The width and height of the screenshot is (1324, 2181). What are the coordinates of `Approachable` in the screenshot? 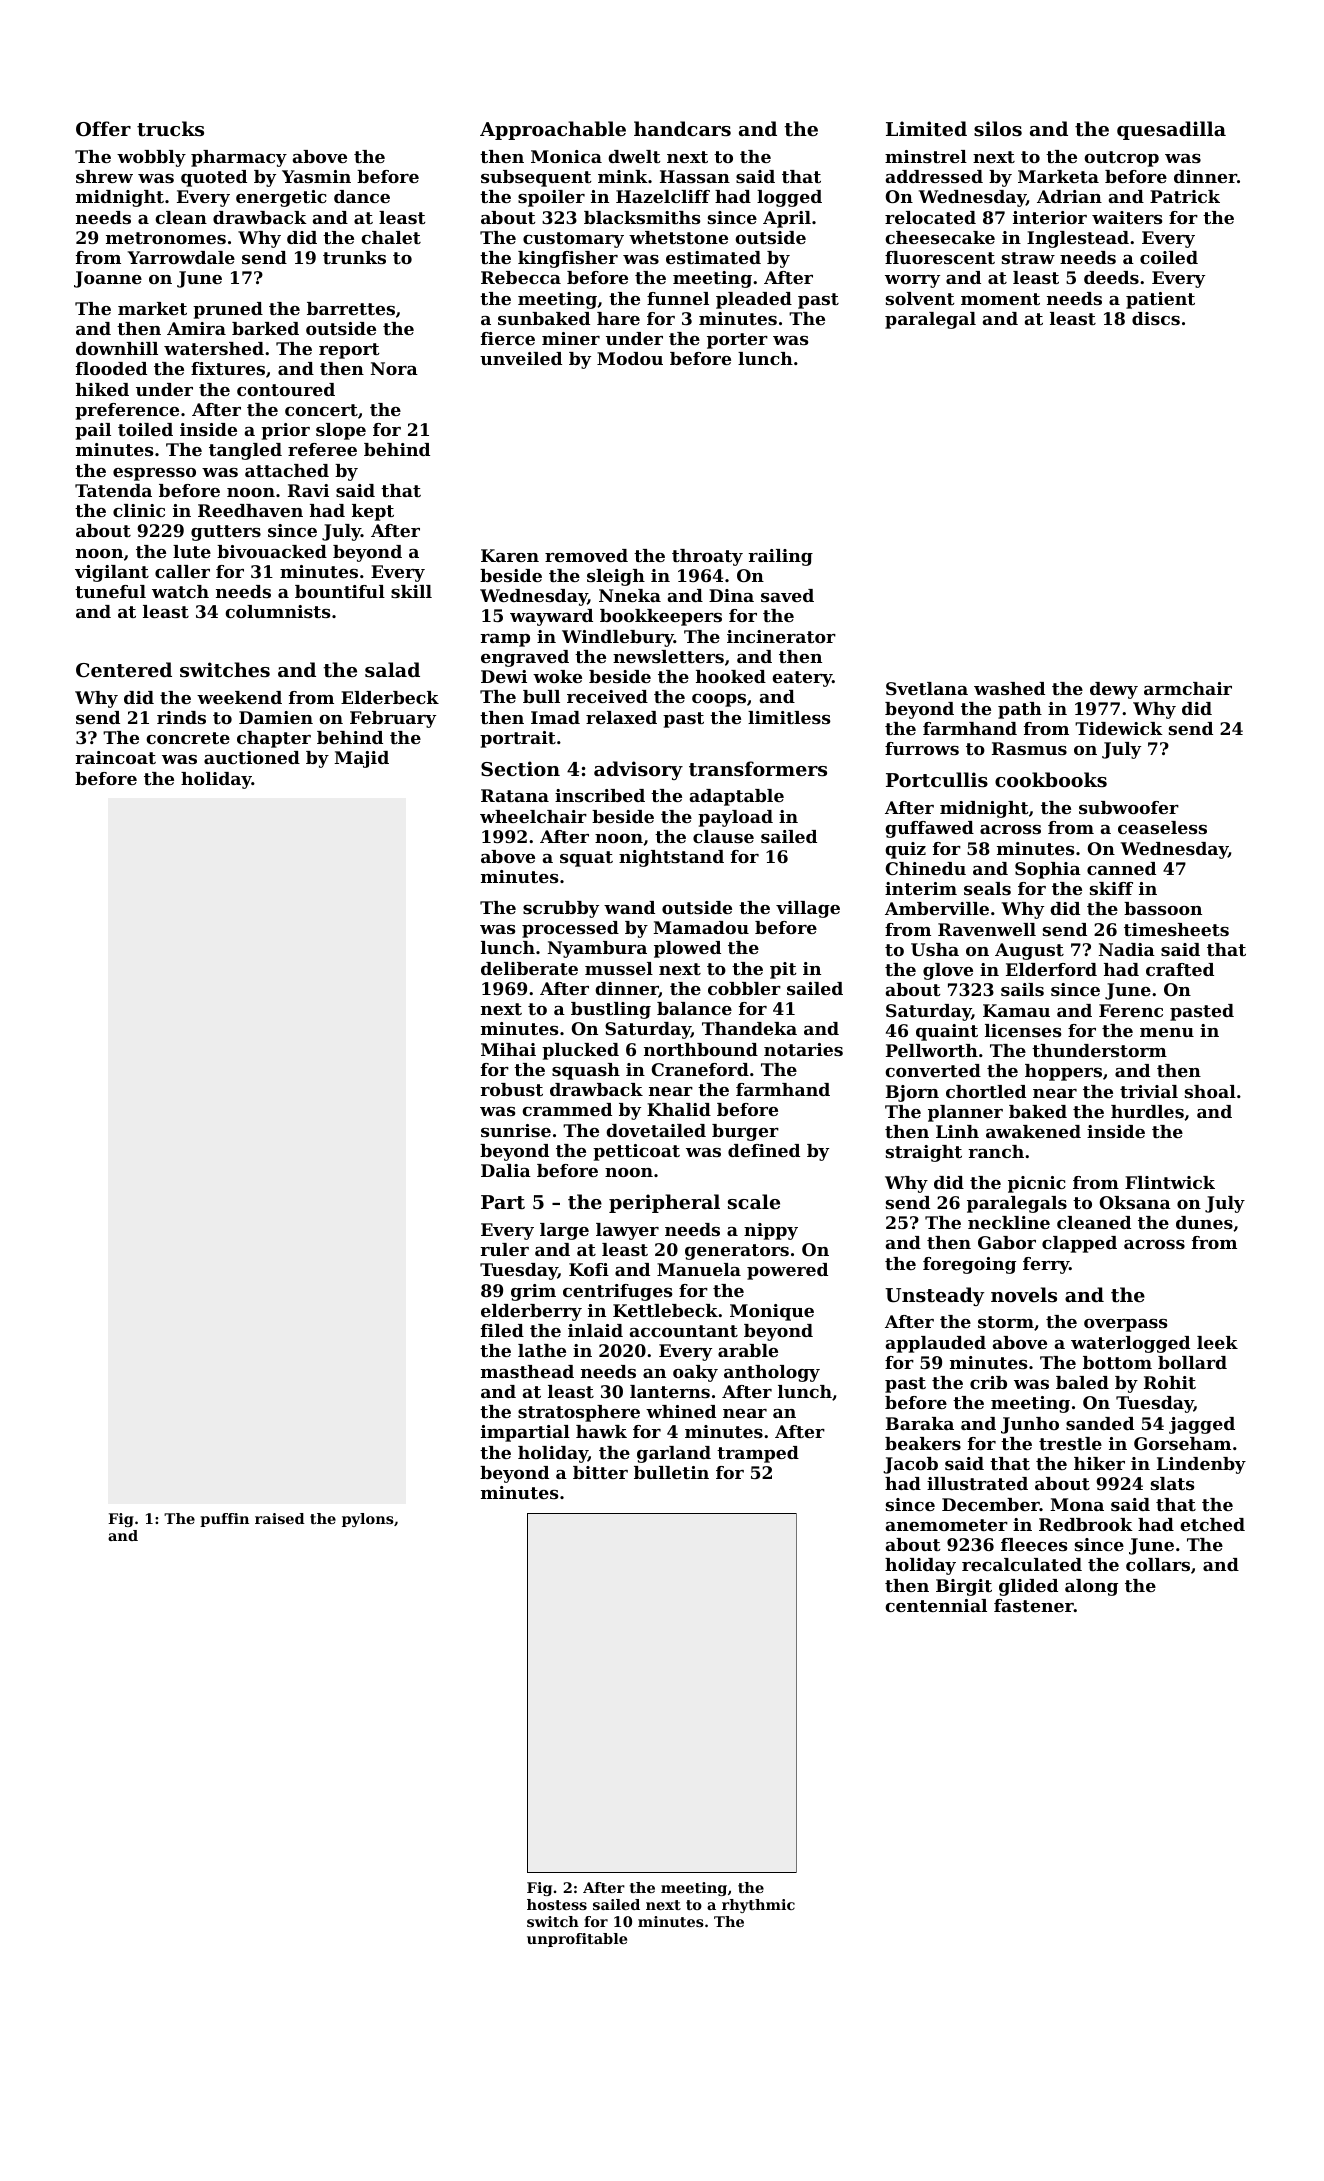 It's located at (553, 130).
